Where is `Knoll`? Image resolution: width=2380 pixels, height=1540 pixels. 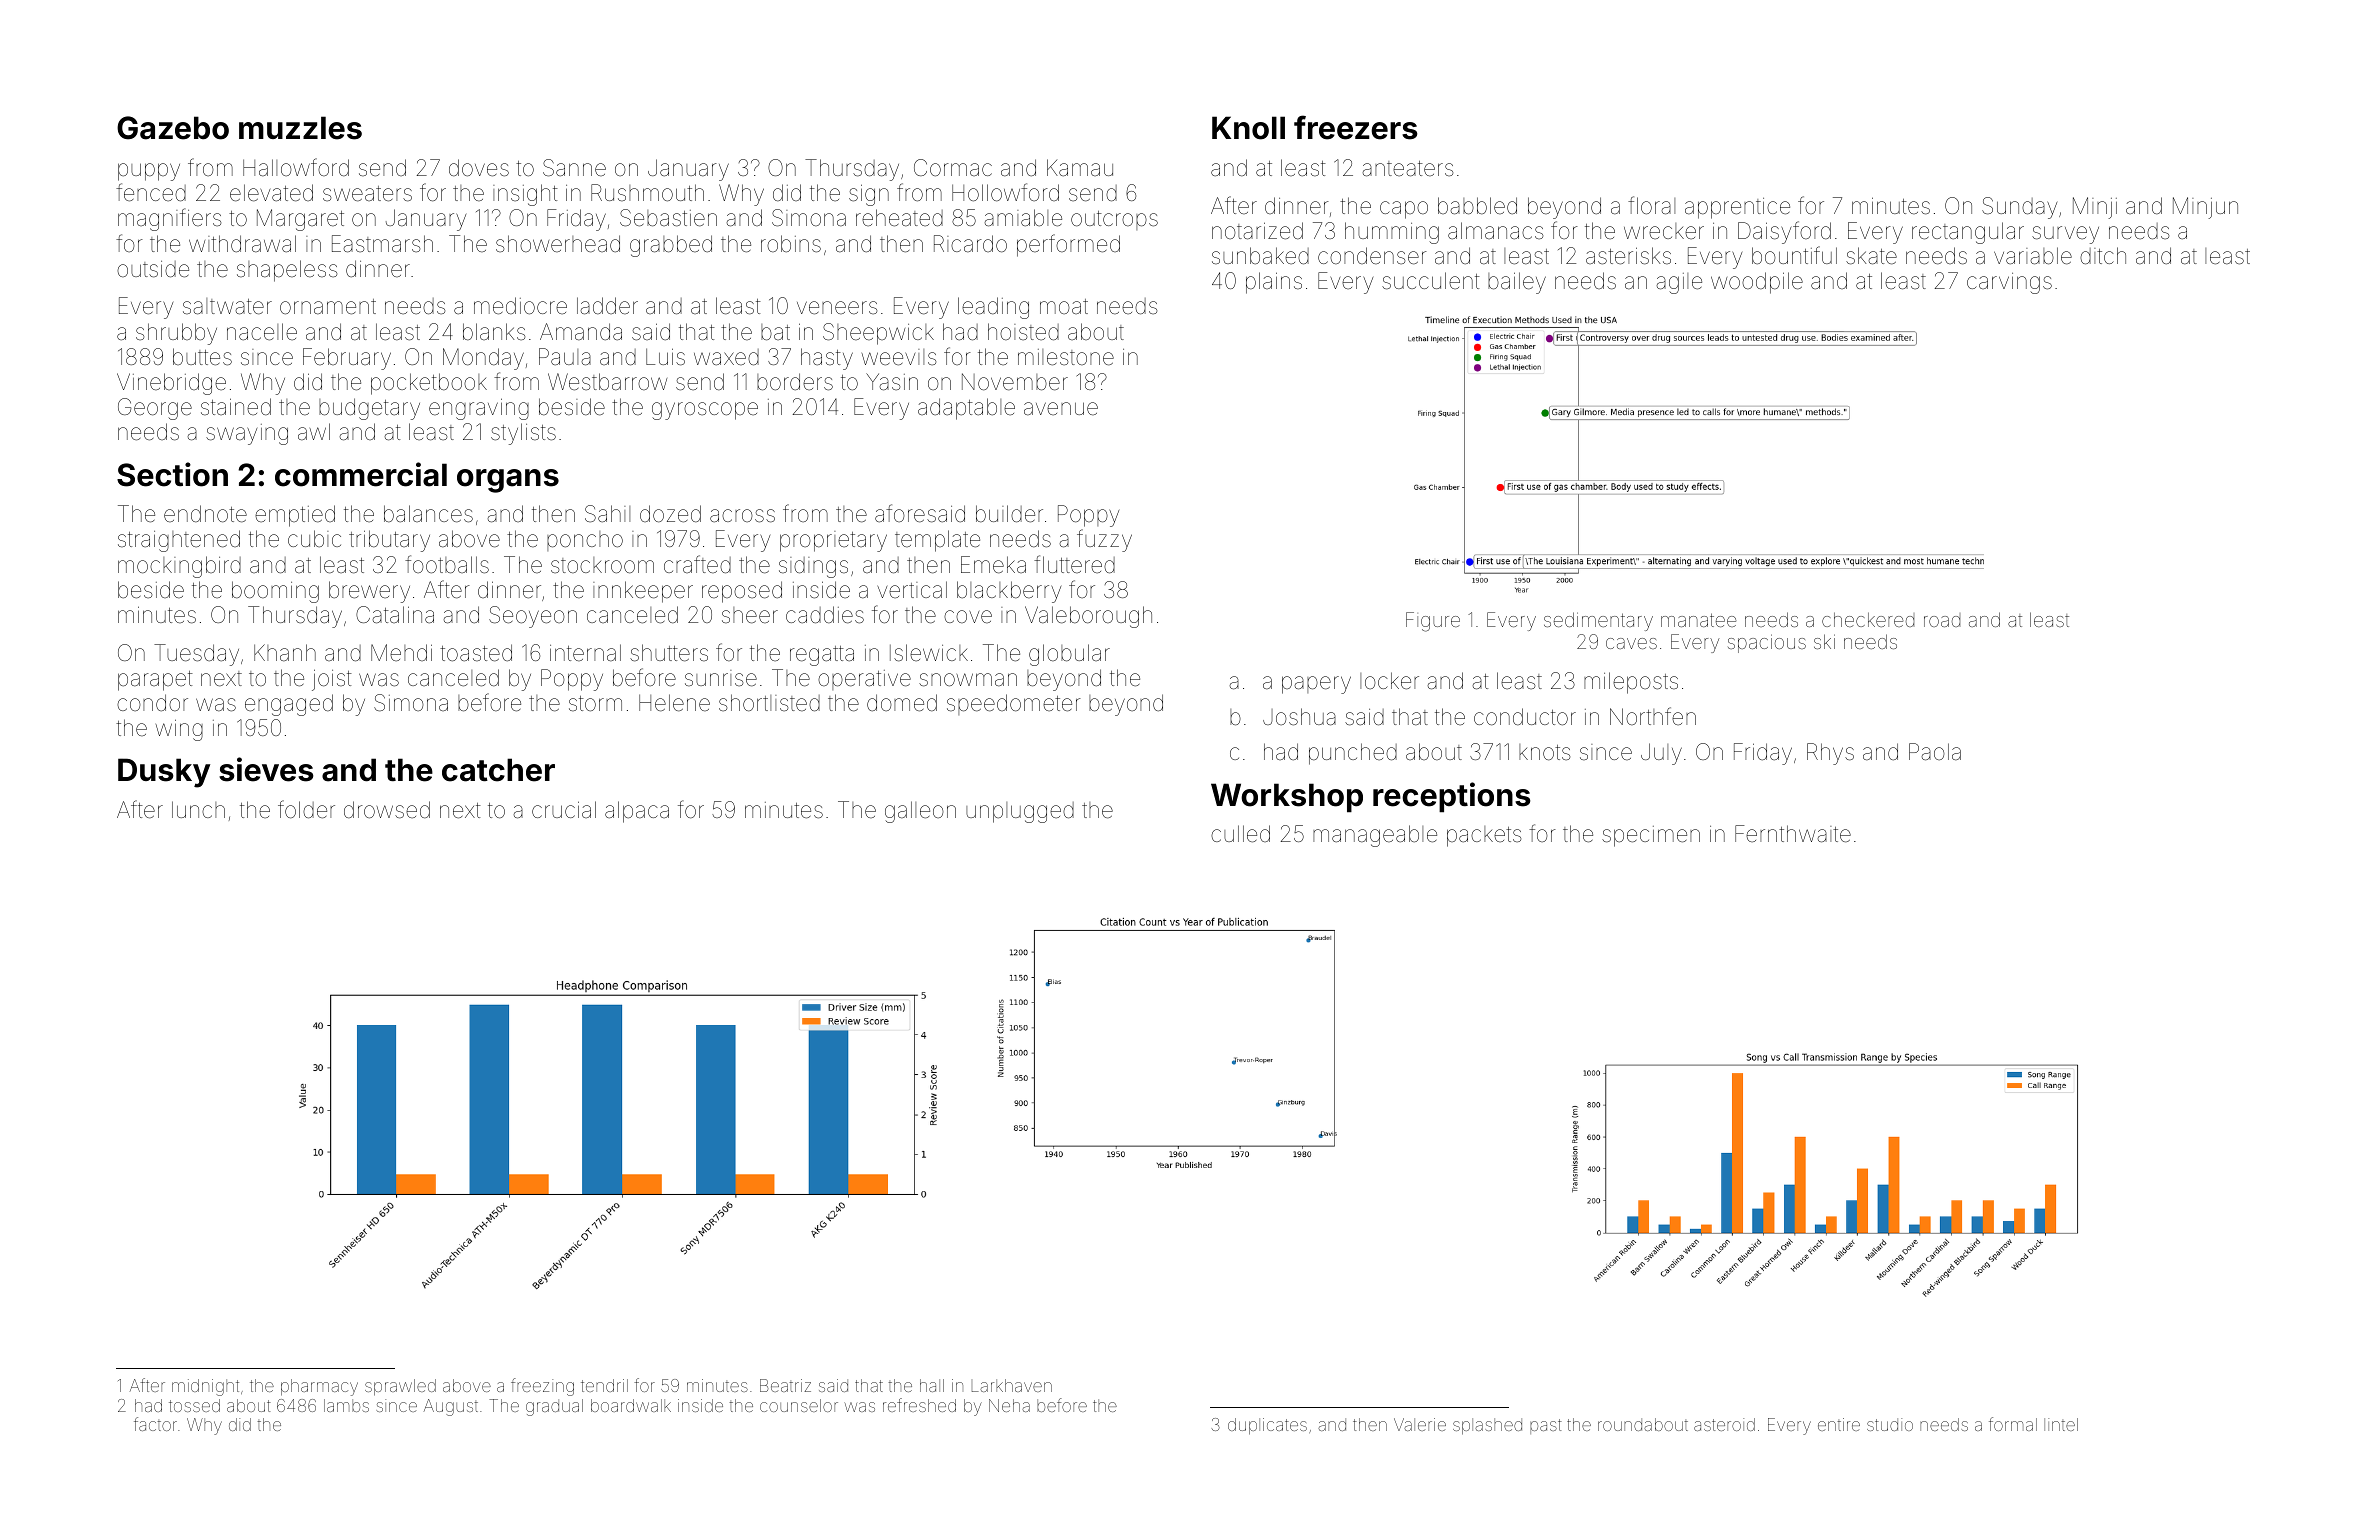 Knoll is located at coordinates (1248, 128).
